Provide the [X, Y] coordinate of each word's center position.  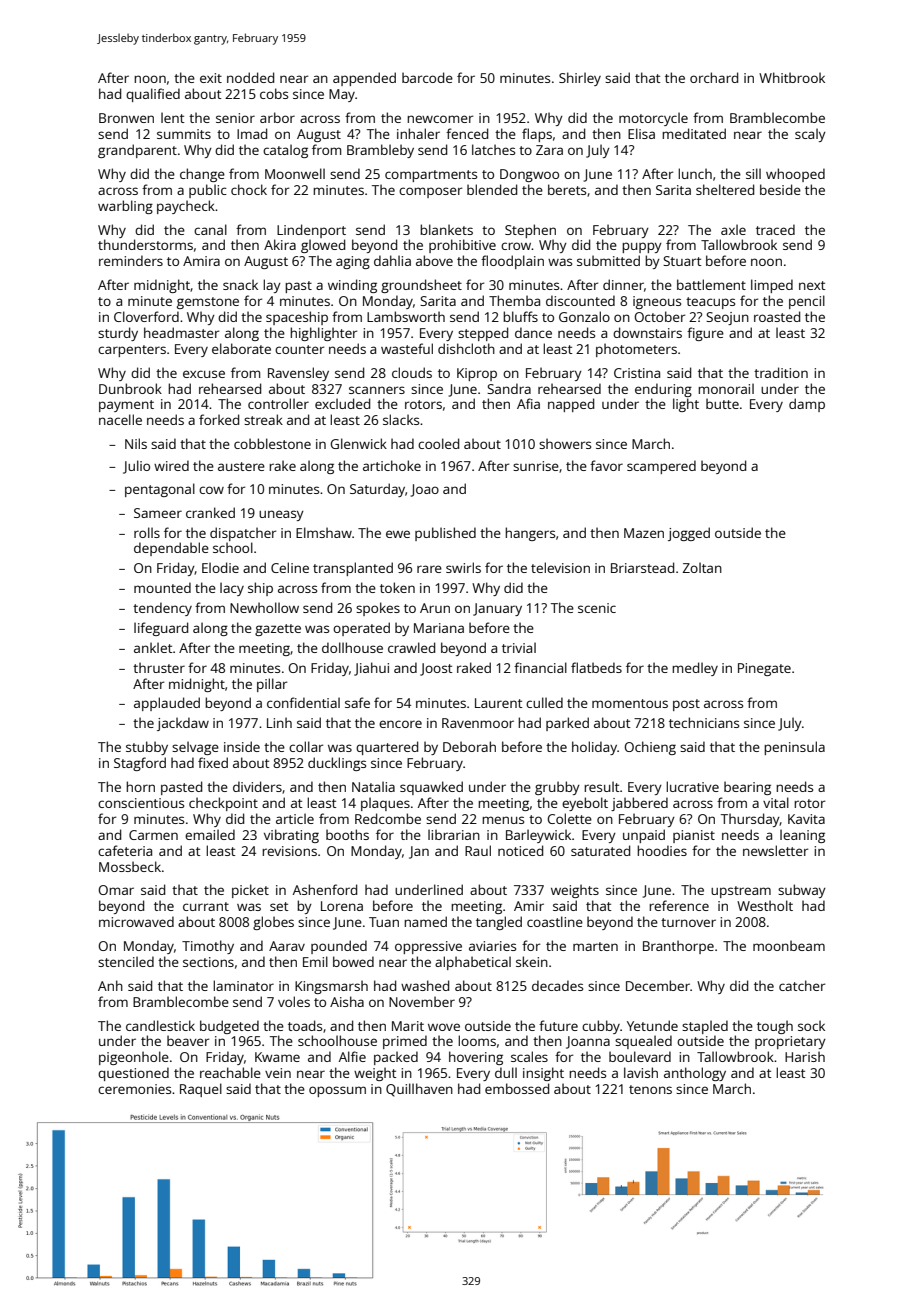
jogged [689, 534]
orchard [714, 77]
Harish [805, 1056]
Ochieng [650, 748]
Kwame [277, 1057]
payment [126, 406]
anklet [153, 647]
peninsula [794, 748]
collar [306, 746]
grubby [557, 788]
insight [543, 1074]
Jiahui [371, 669]
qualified [153, 95]
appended [364, 79]
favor [606, 465]
